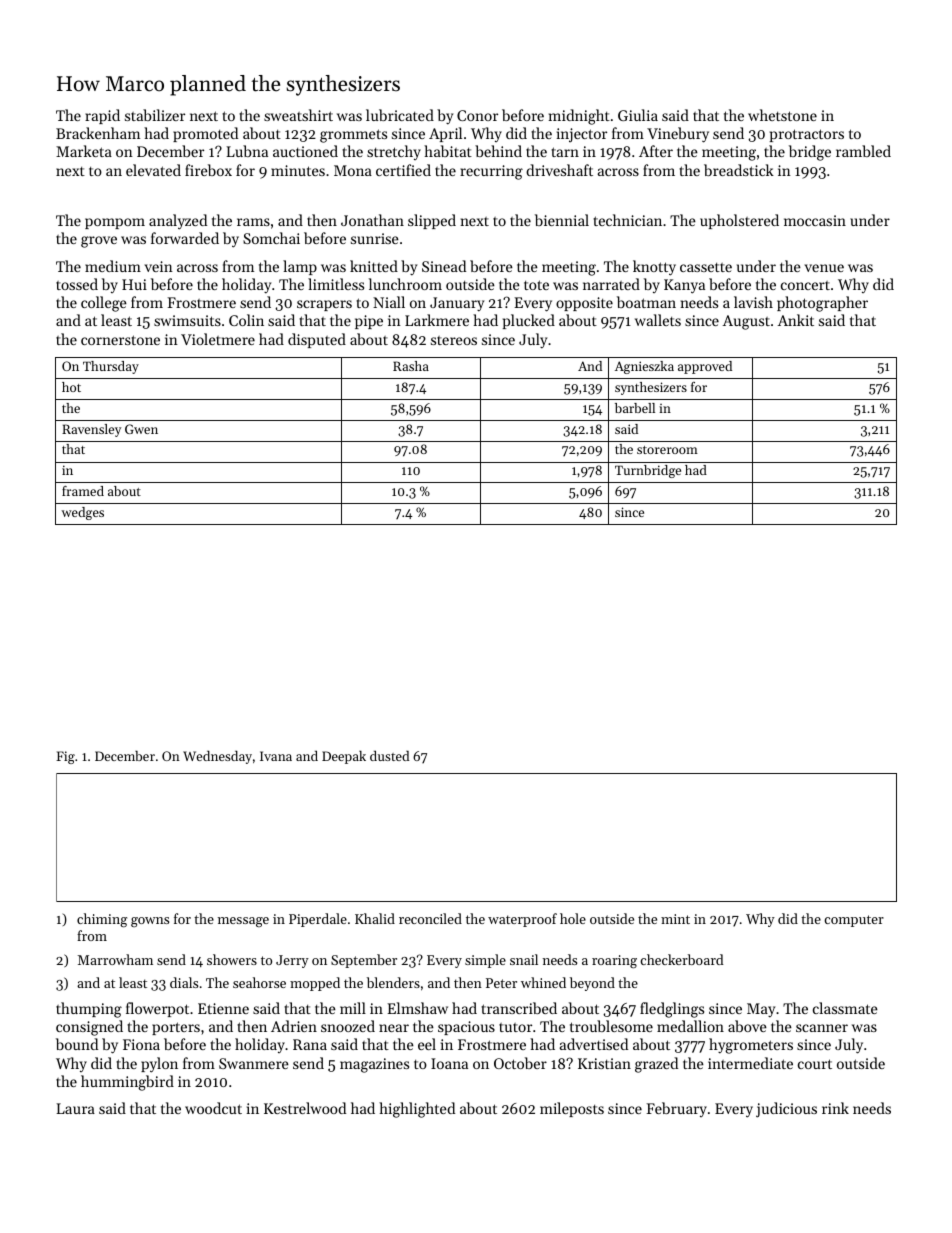 Image resolution: width=952 pixels, height=1233 pixels. I want to click on dusted, so click(389, 755).
